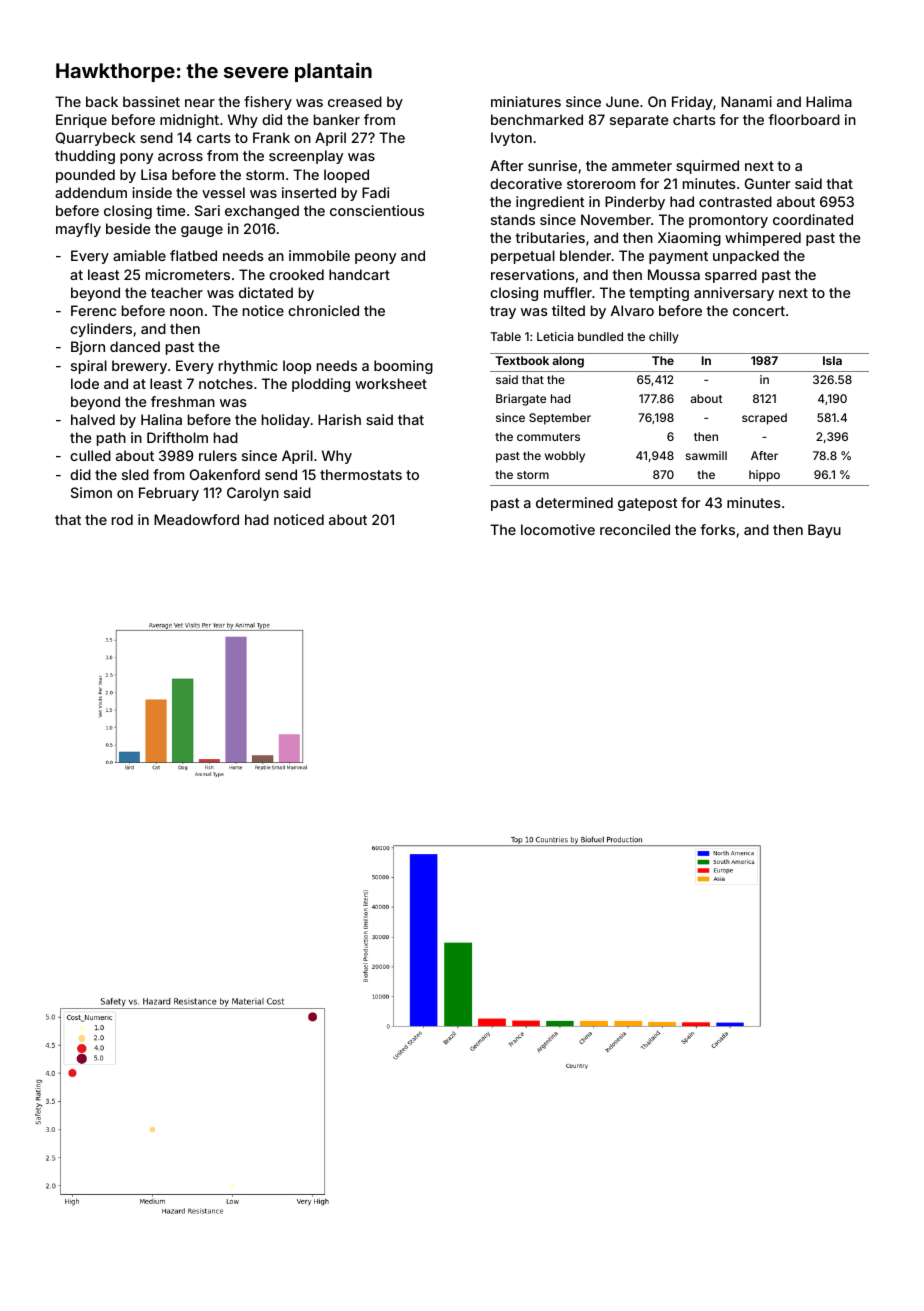 The image size is (924, 1311). I want to click on concert, so click(759, 311).
